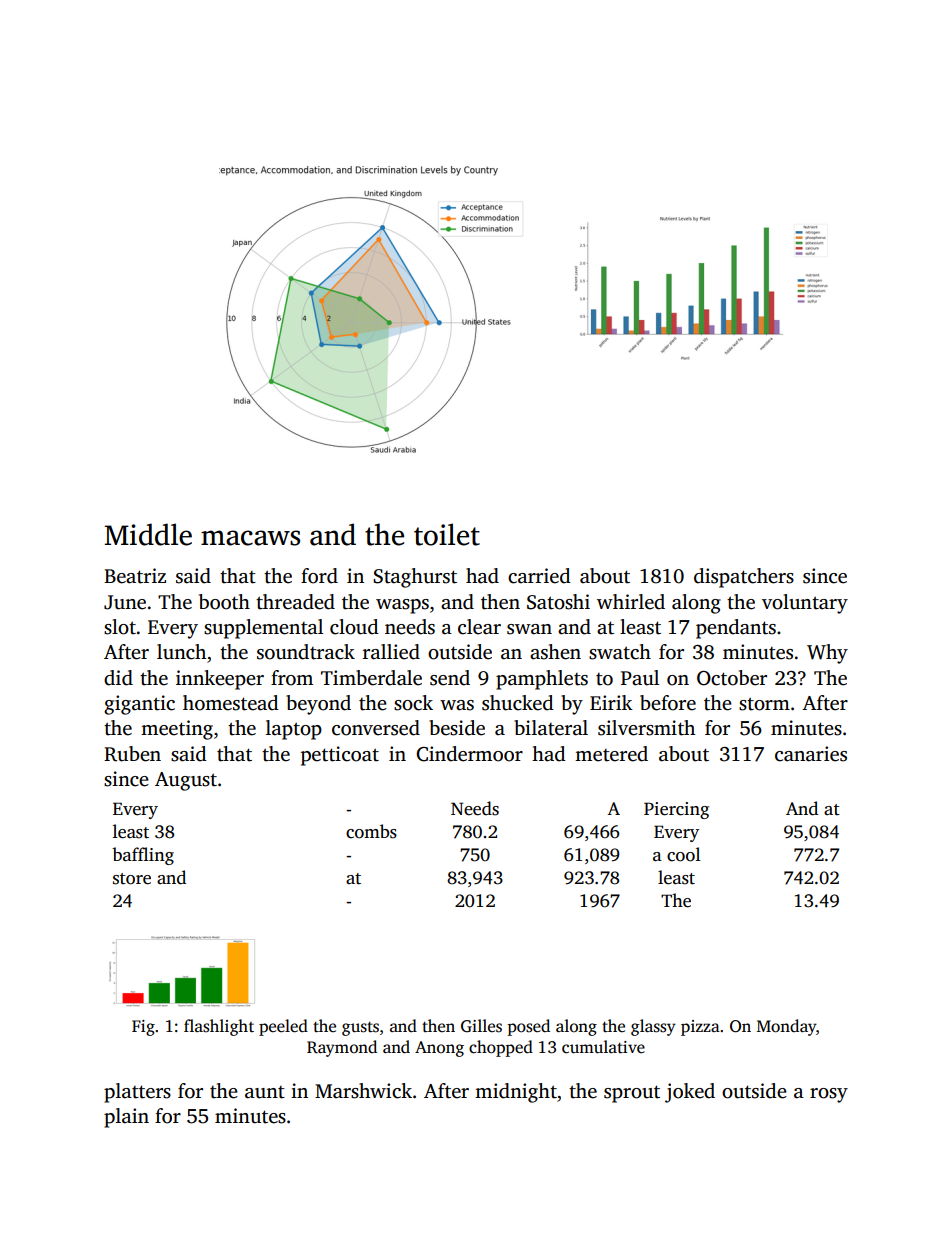 Image resolution: width=952 pixels, height=1233 pixels. I want to click on Timberdale, so click(371, 678).
